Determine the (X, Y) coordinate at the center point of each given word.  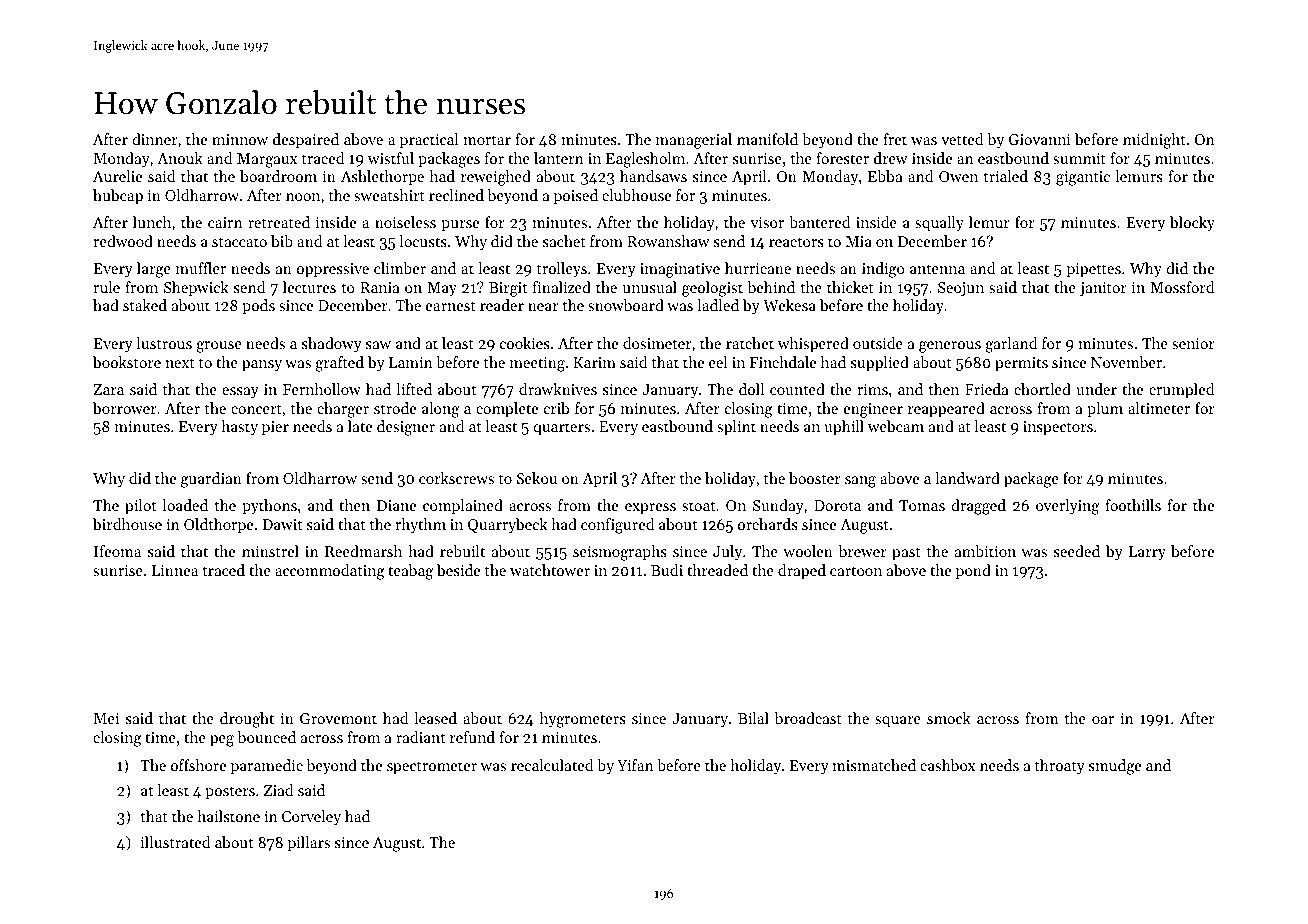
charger (343, 410)
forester (842, 158)
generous (950, 347)
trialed (1006, 176)
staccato (239, 242)
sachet (564, 241)
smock (949, 718)
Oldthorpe (218, 525)
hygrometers (583, 720)
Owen (958, 176)
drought (247, 720)
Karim (594, 362)
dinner (155, 139)
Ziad (278, 790)
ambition (985, 551)
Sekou (537, 478)
